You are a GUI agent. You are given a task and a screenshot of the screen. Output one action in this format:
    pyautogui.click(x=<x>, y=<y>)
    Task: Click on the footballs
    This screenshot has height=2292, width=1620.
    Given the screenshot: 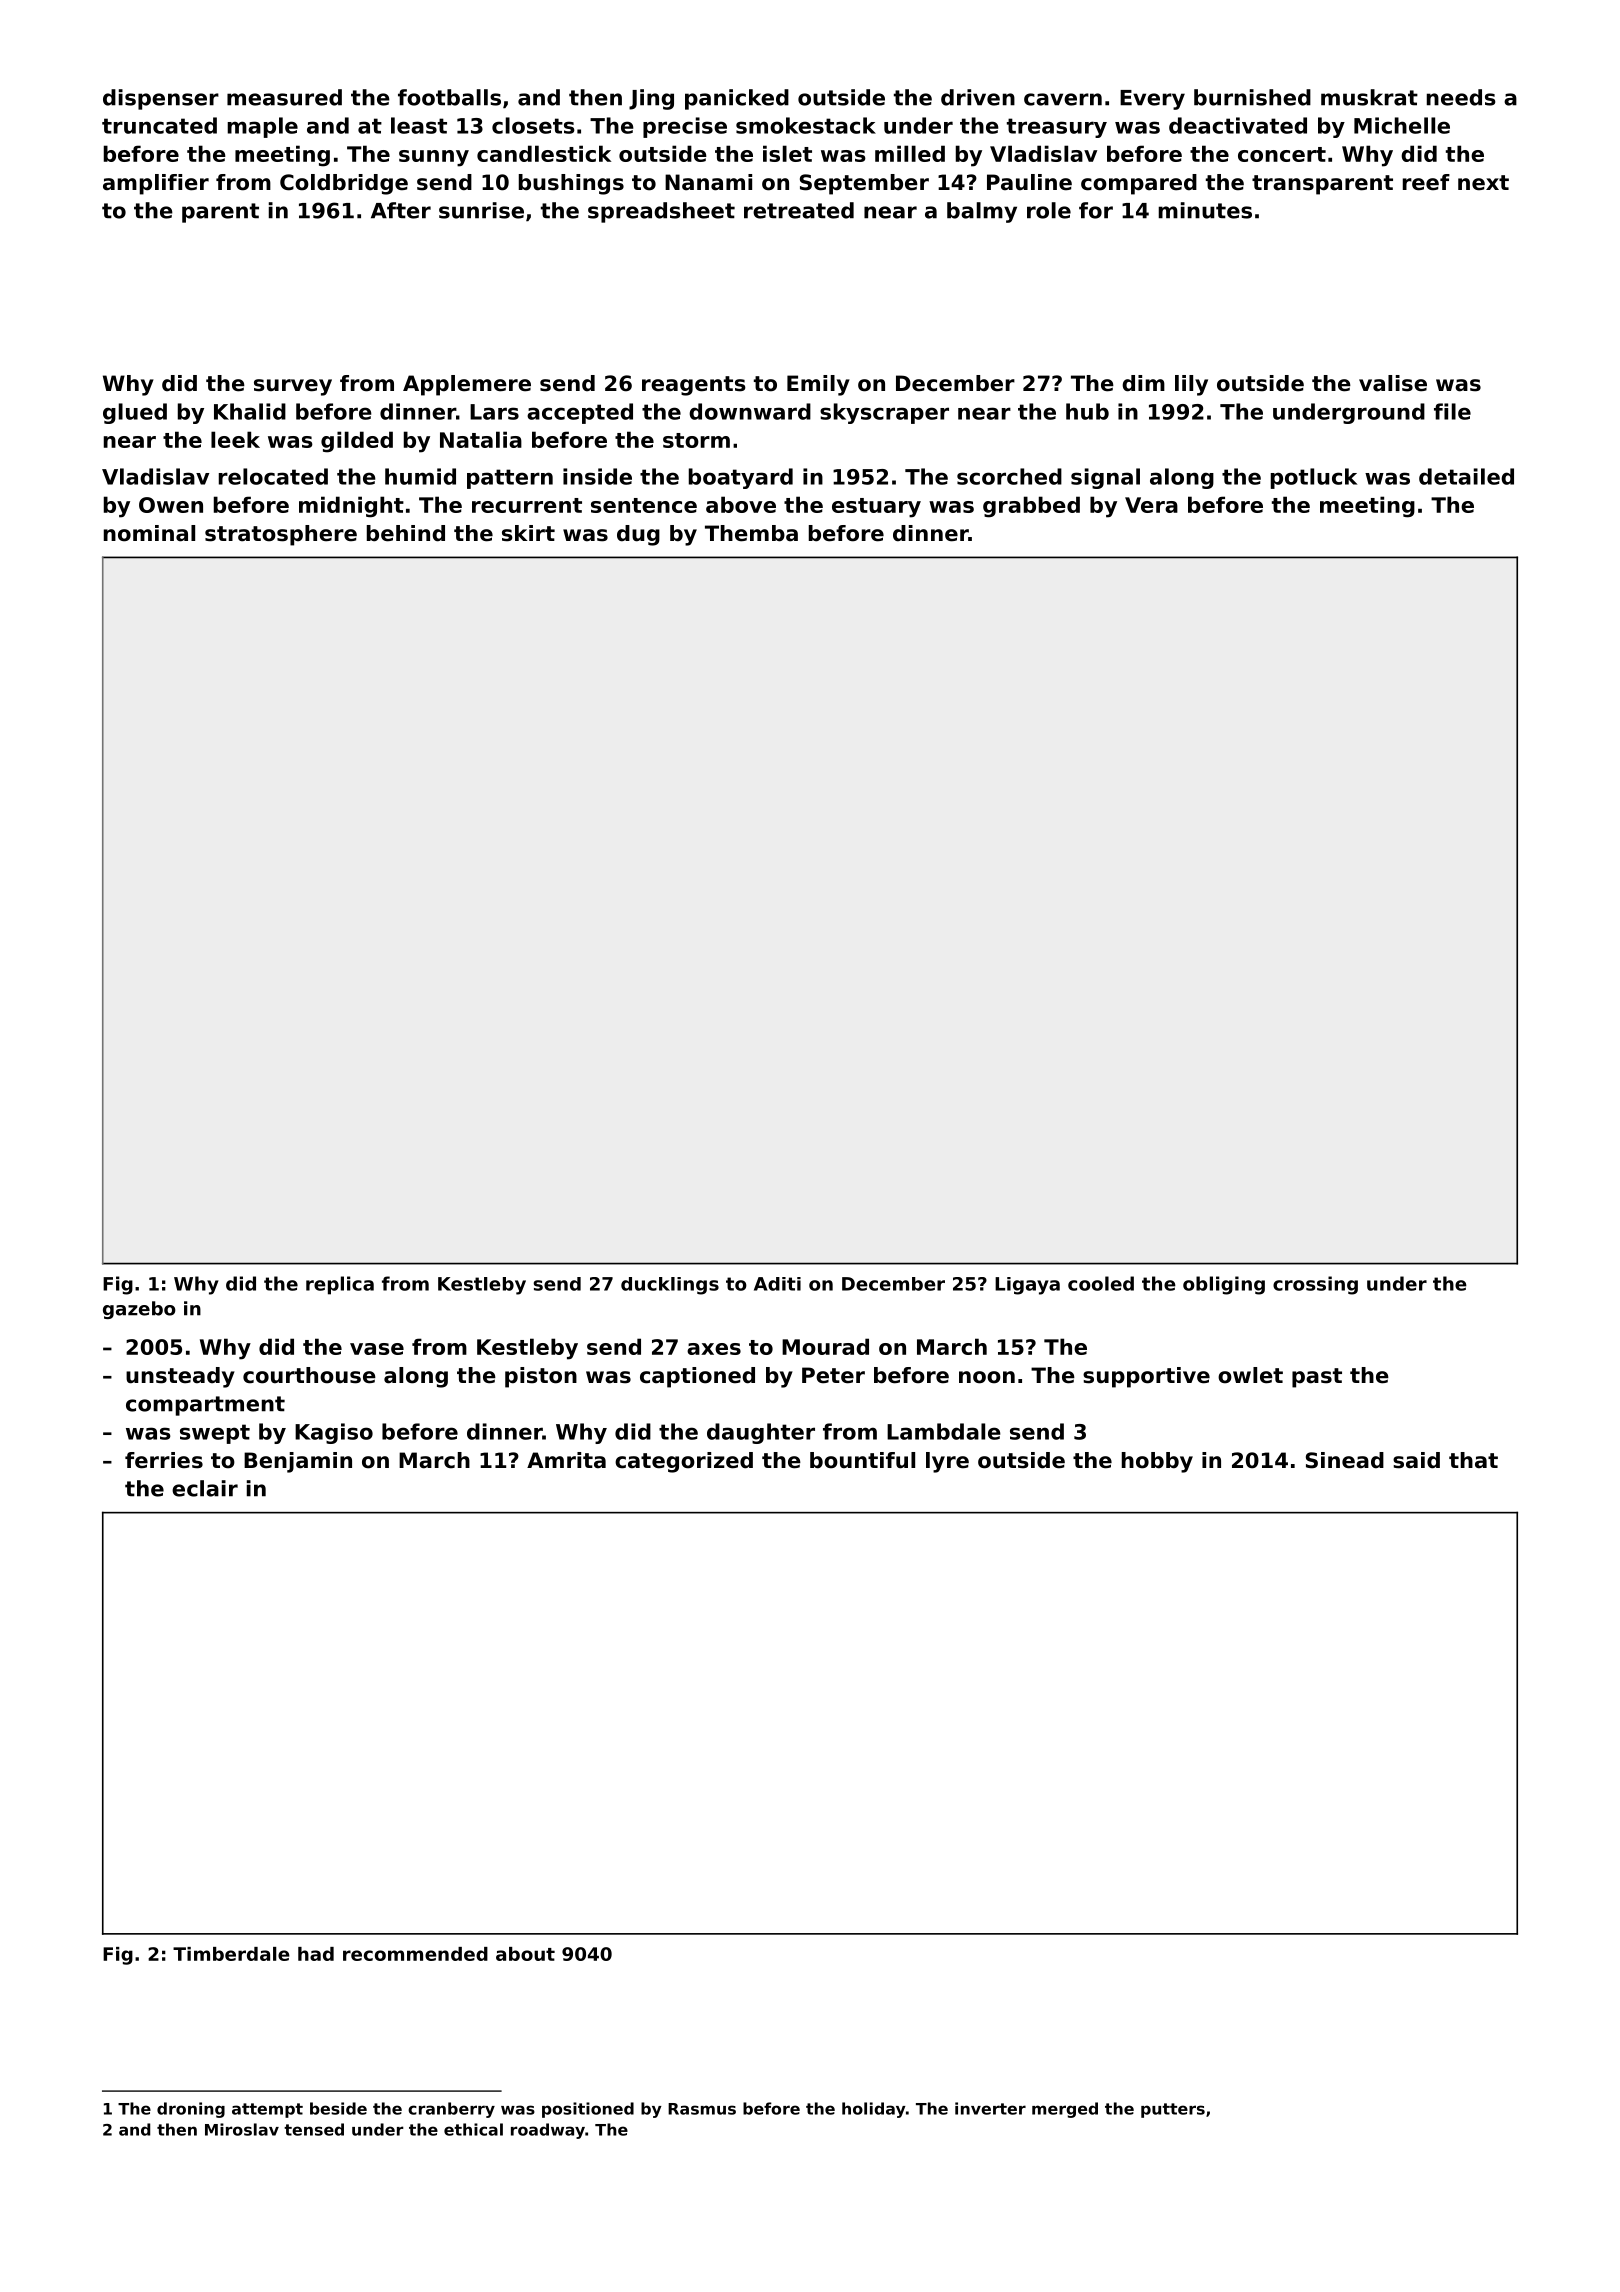 What is the action you would take?
    pyautogui.click(x=449, y=97)
